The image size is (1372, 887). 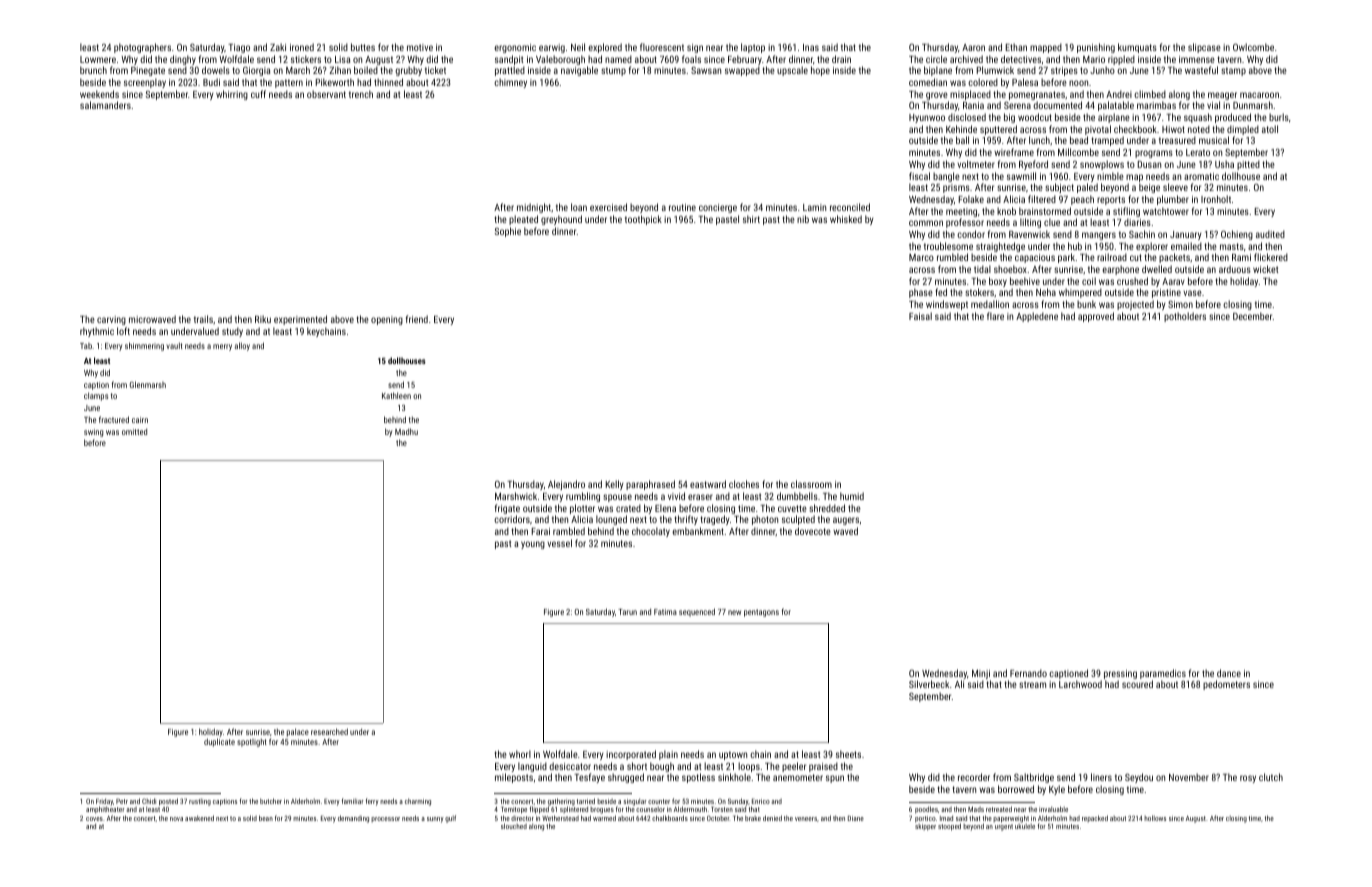 What do you see at coordinates (145, 83) in the screenshot?
I see `screenplay` at bounding box center [145, 83].
